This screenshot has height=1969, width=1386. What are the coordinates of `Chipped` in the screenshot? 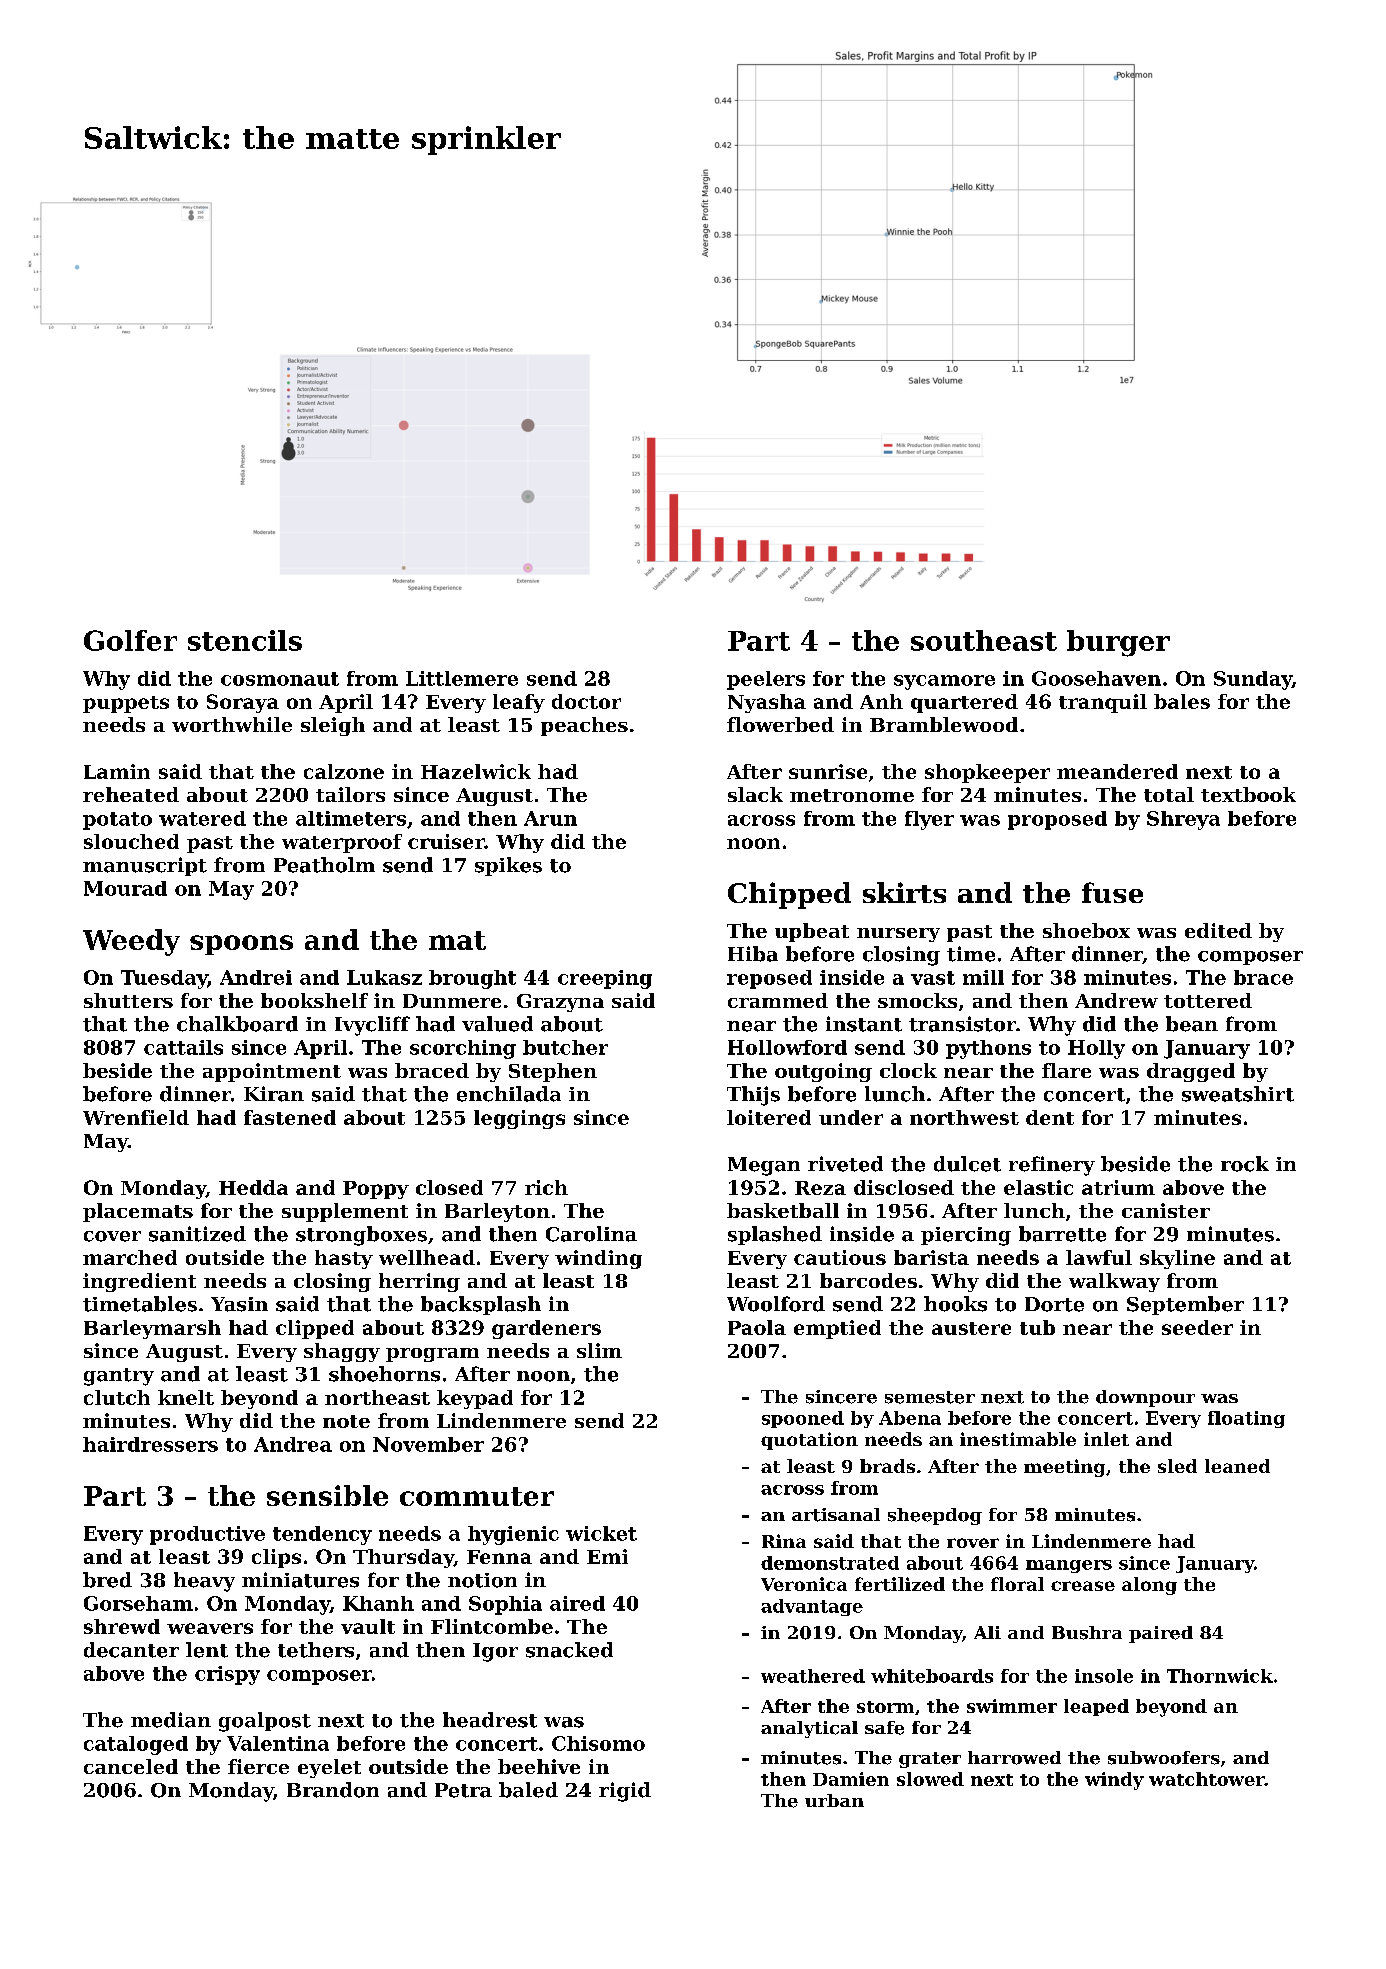 It's located at (789, 895).
